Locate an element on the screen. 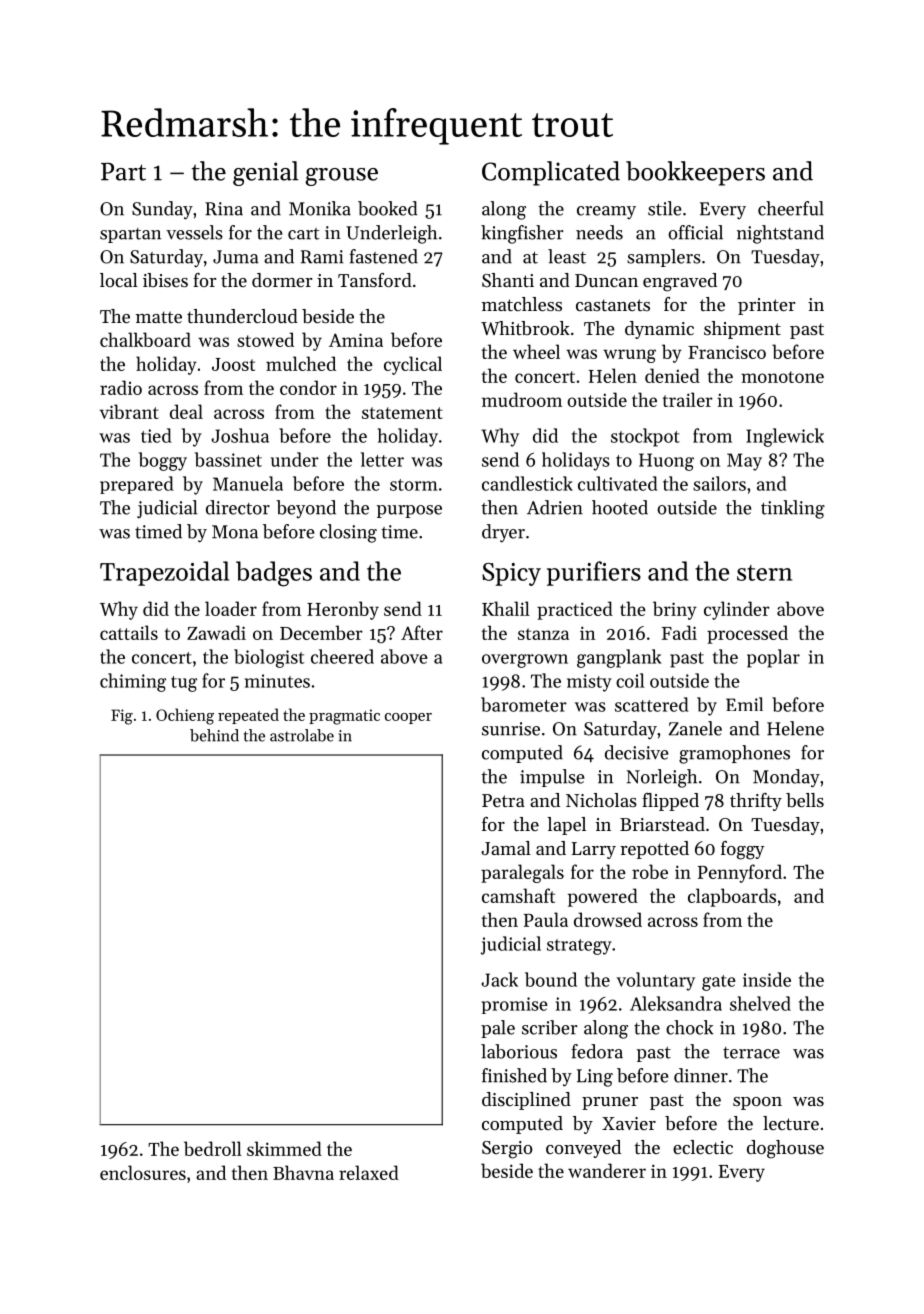 This screenshot has height=1314, width=924. bookkeepers is located at coordinates (695, 173).
